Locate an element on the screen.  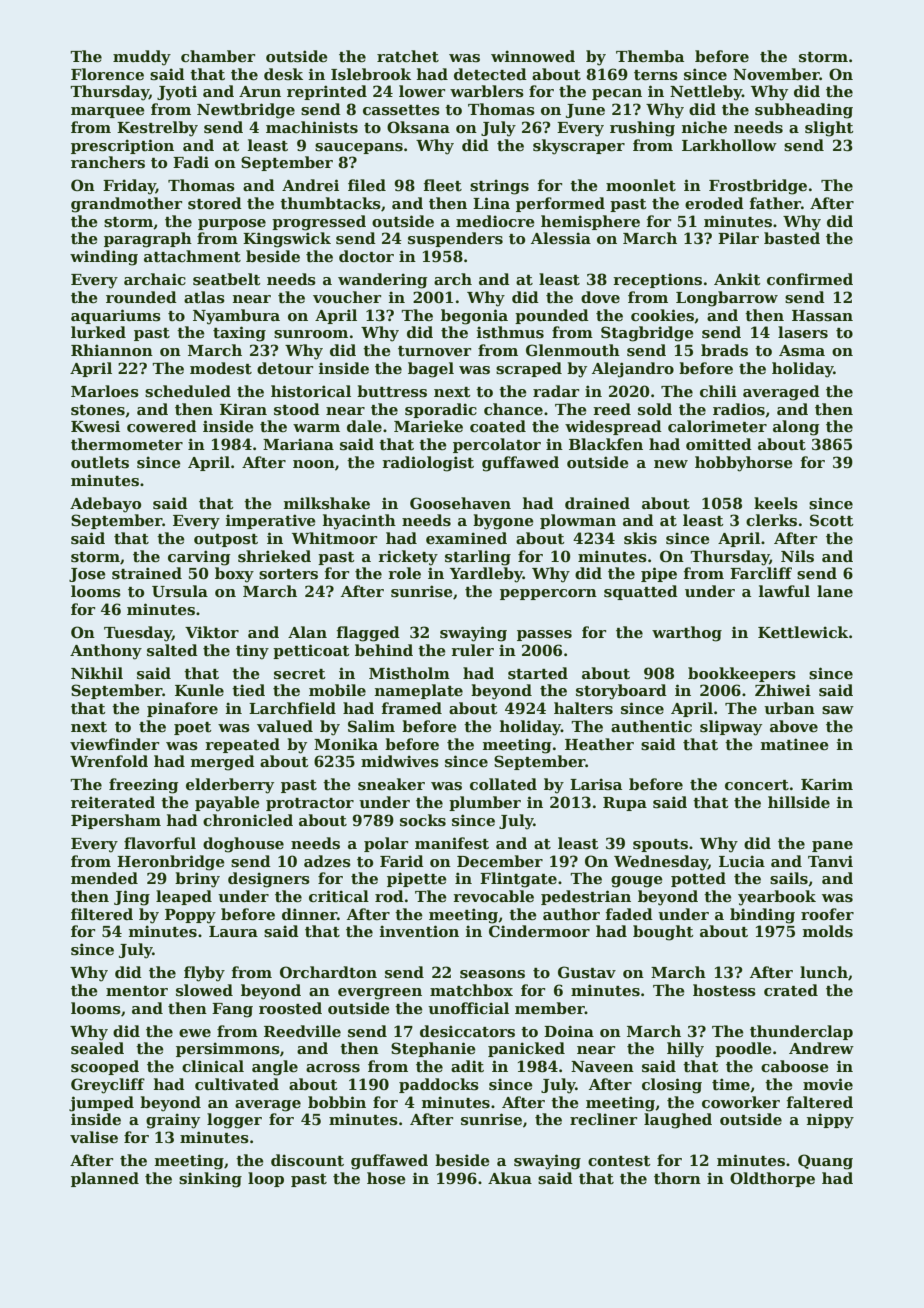
mentor is located at coordinates (137, 991).
